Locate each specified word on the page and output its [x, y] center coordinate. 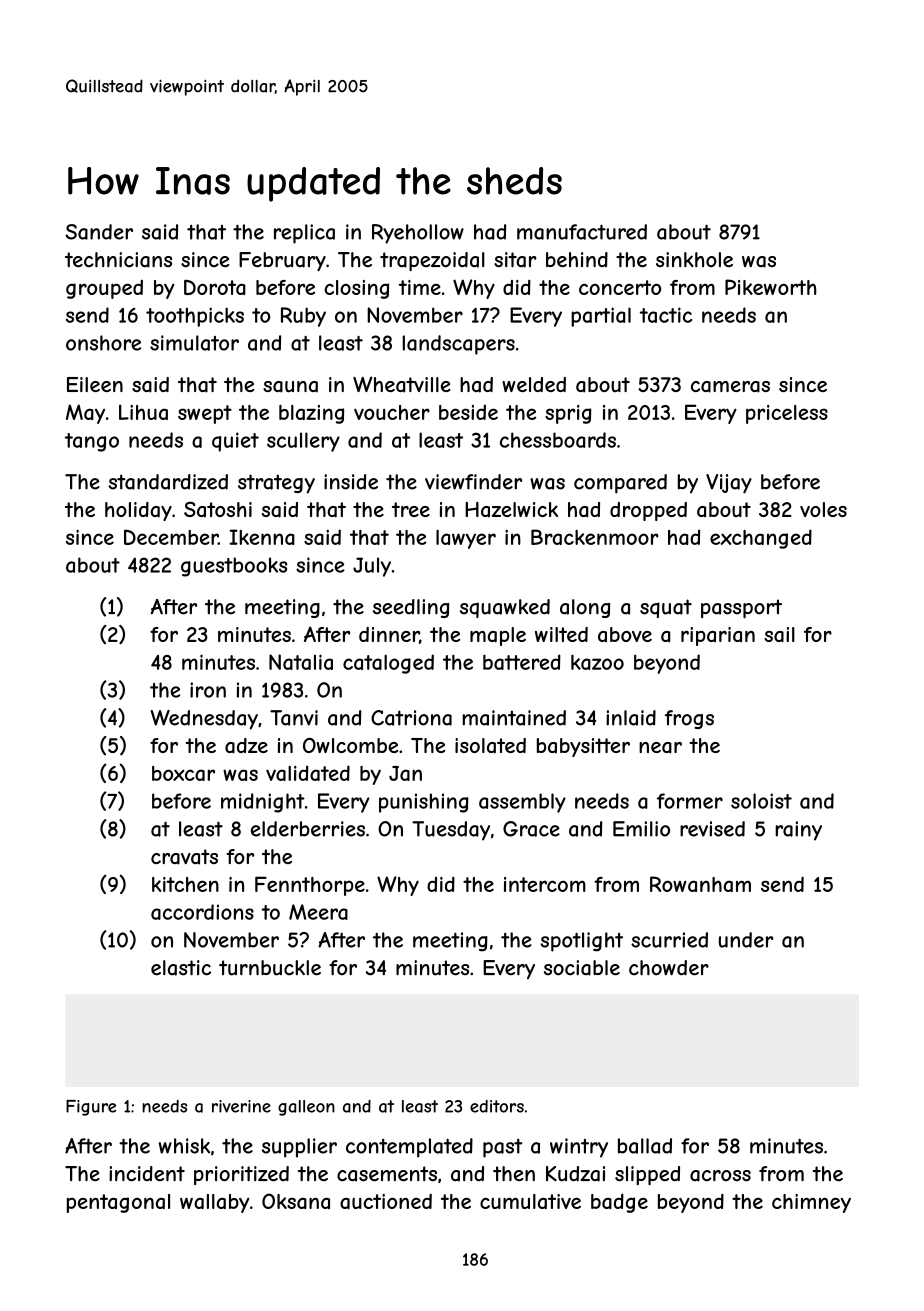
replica [304, 234]
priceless [787, 414]
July [372, 567]
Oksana [296, 1201]
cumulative [530, 1201]
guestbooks [234, 567]
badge [619, 1203]
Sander [99, 232]
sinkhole [694, 259]
